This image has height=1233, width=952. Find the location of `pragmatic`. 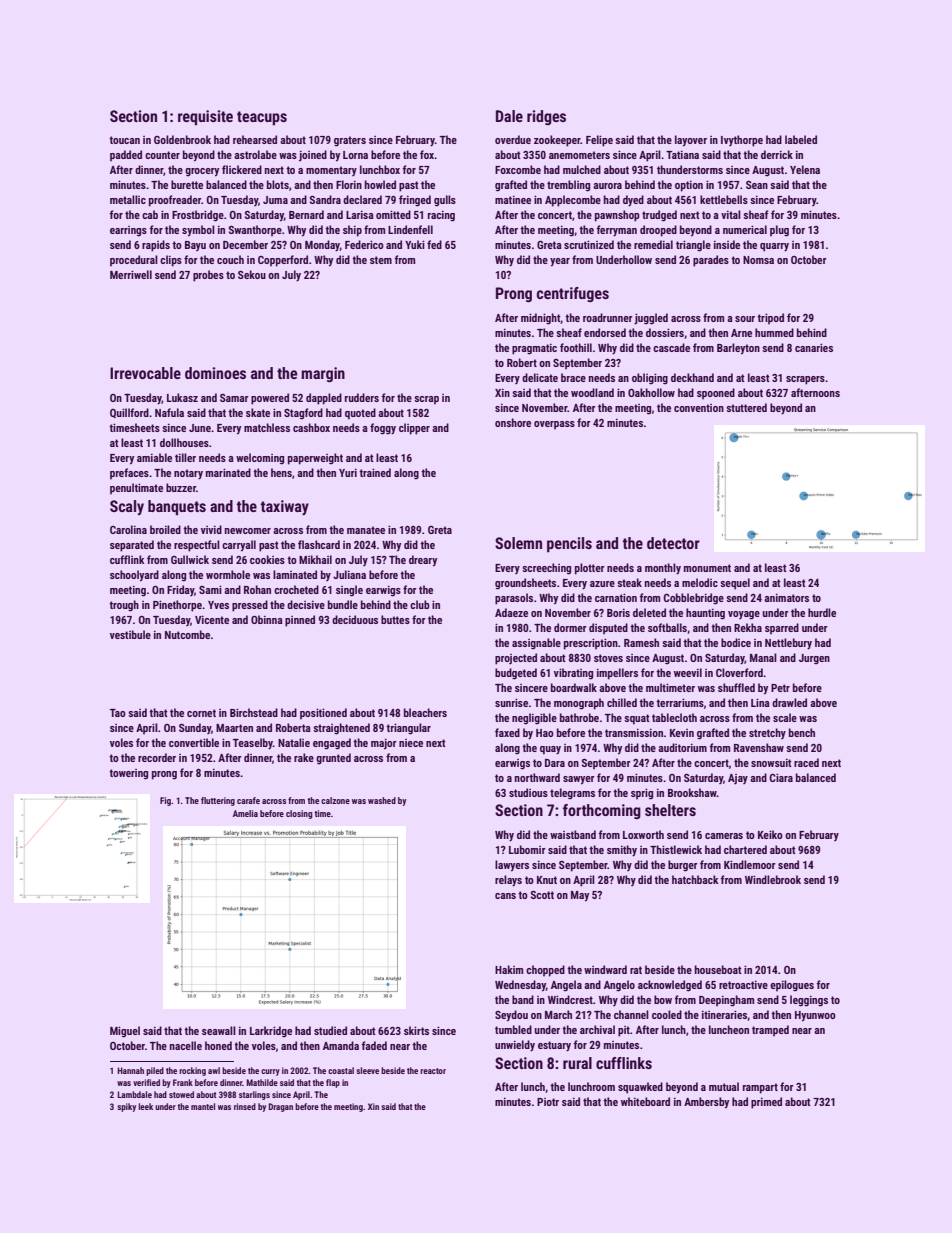

pragmatic is located at coordinates (534, 349).
